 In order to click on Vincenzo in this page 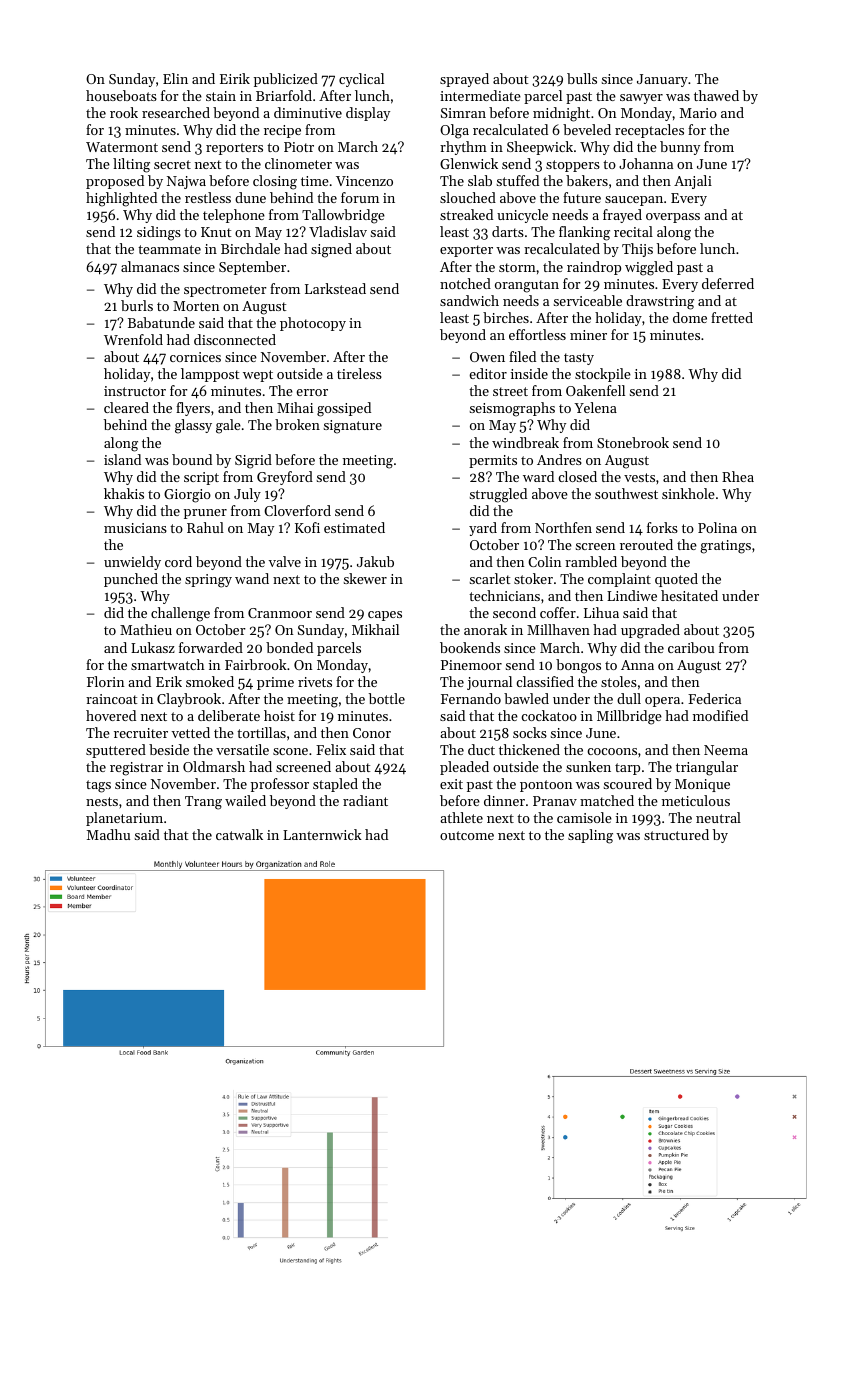, I will do `click(364, 181)`.
